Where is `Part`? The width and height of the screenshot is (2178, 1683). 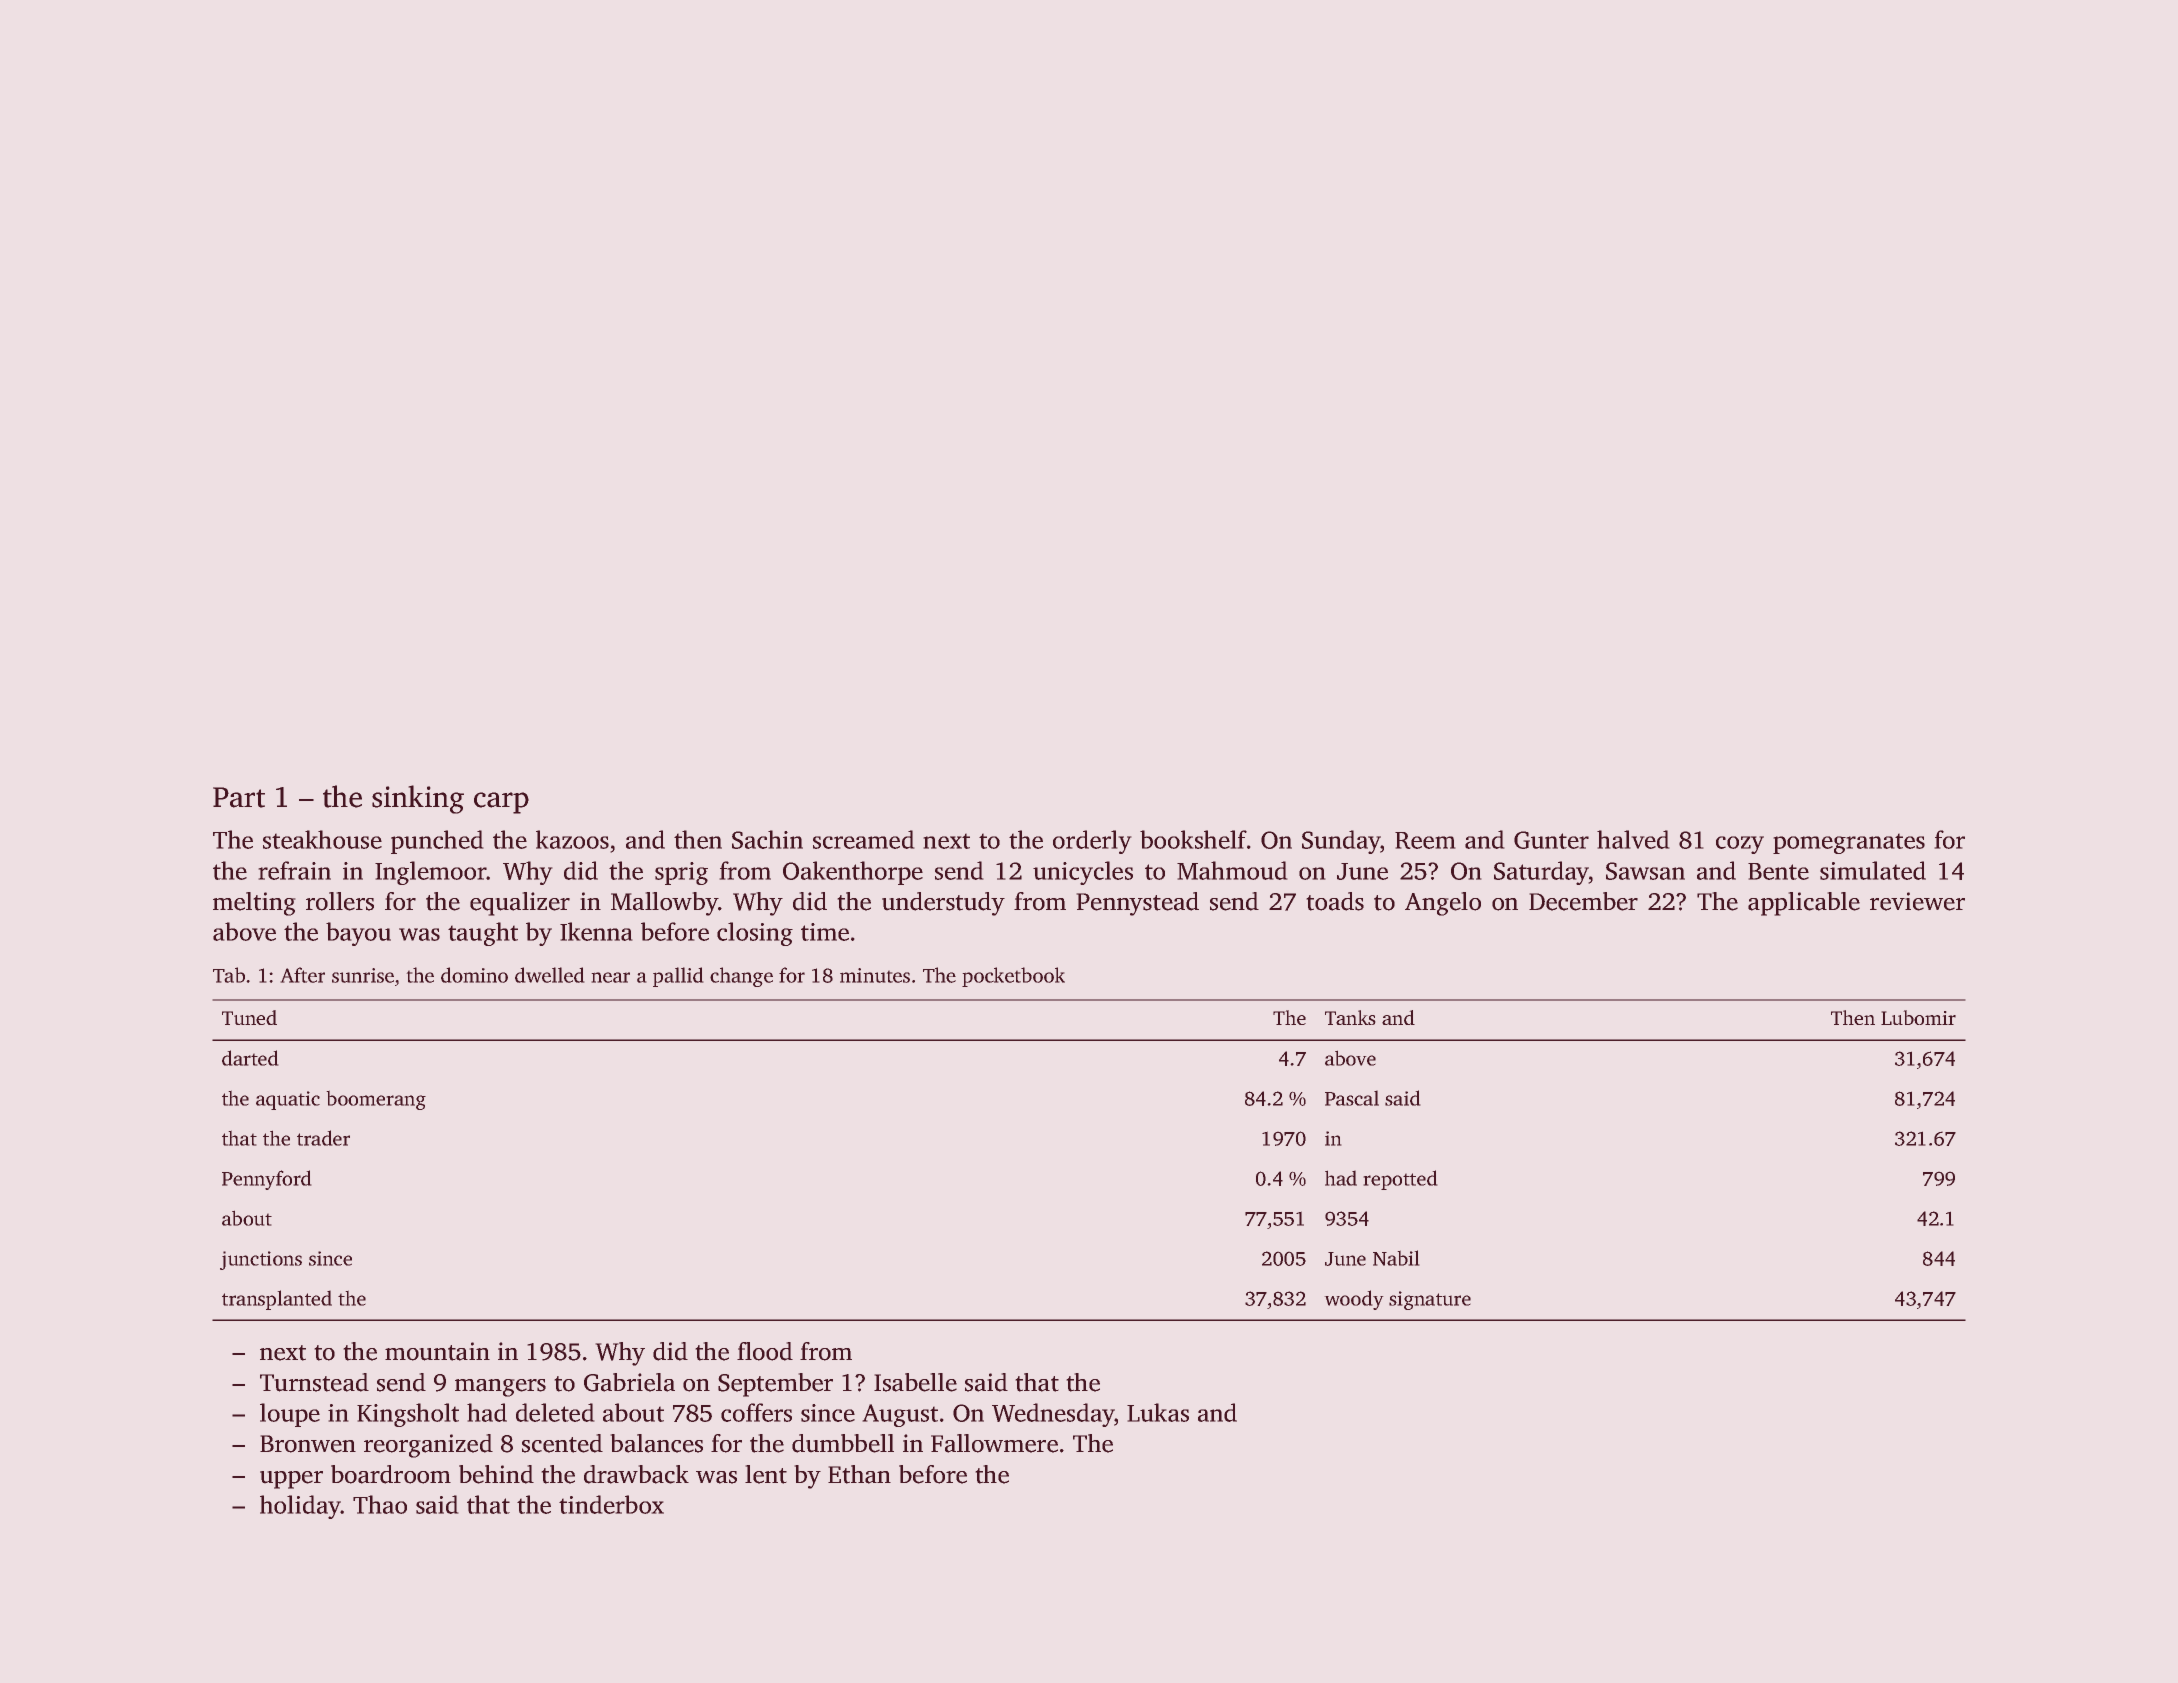
Part is located at coordinates (239, 797).
